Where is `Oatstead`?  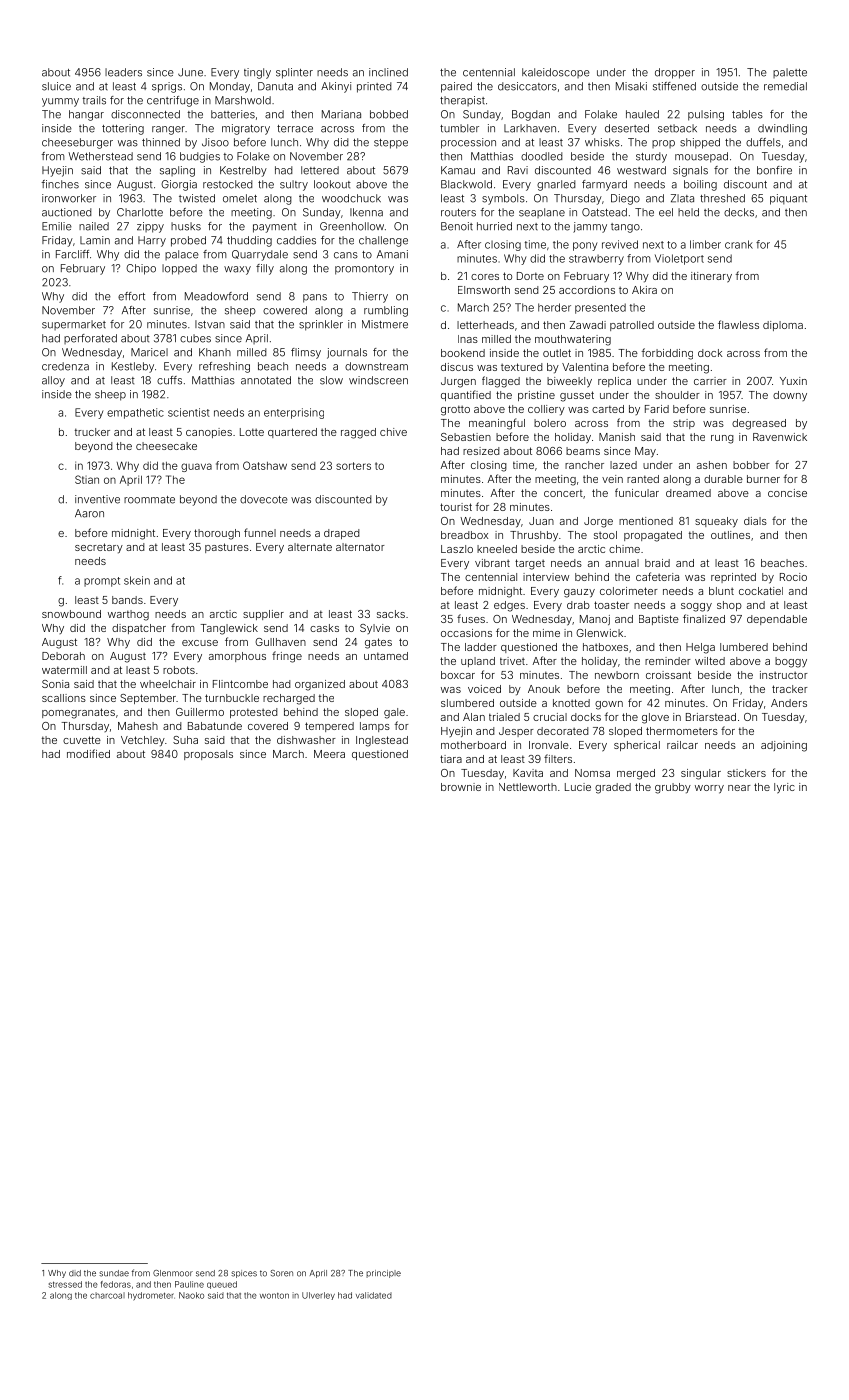 Oatstead is located at coordinates (604, 212).
